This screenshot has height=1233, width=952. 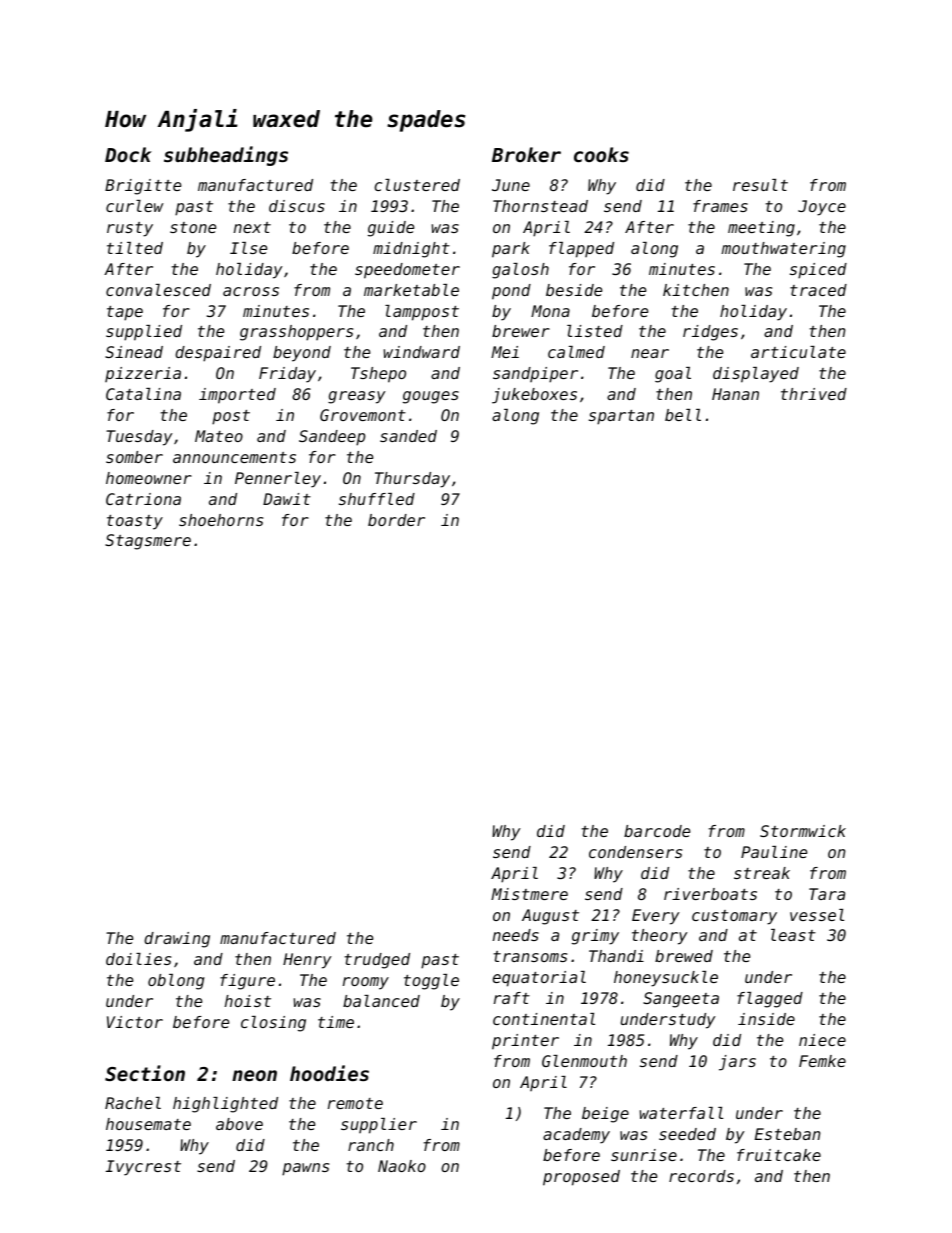 I want to click on barcode, so click(x=657, y=831).
